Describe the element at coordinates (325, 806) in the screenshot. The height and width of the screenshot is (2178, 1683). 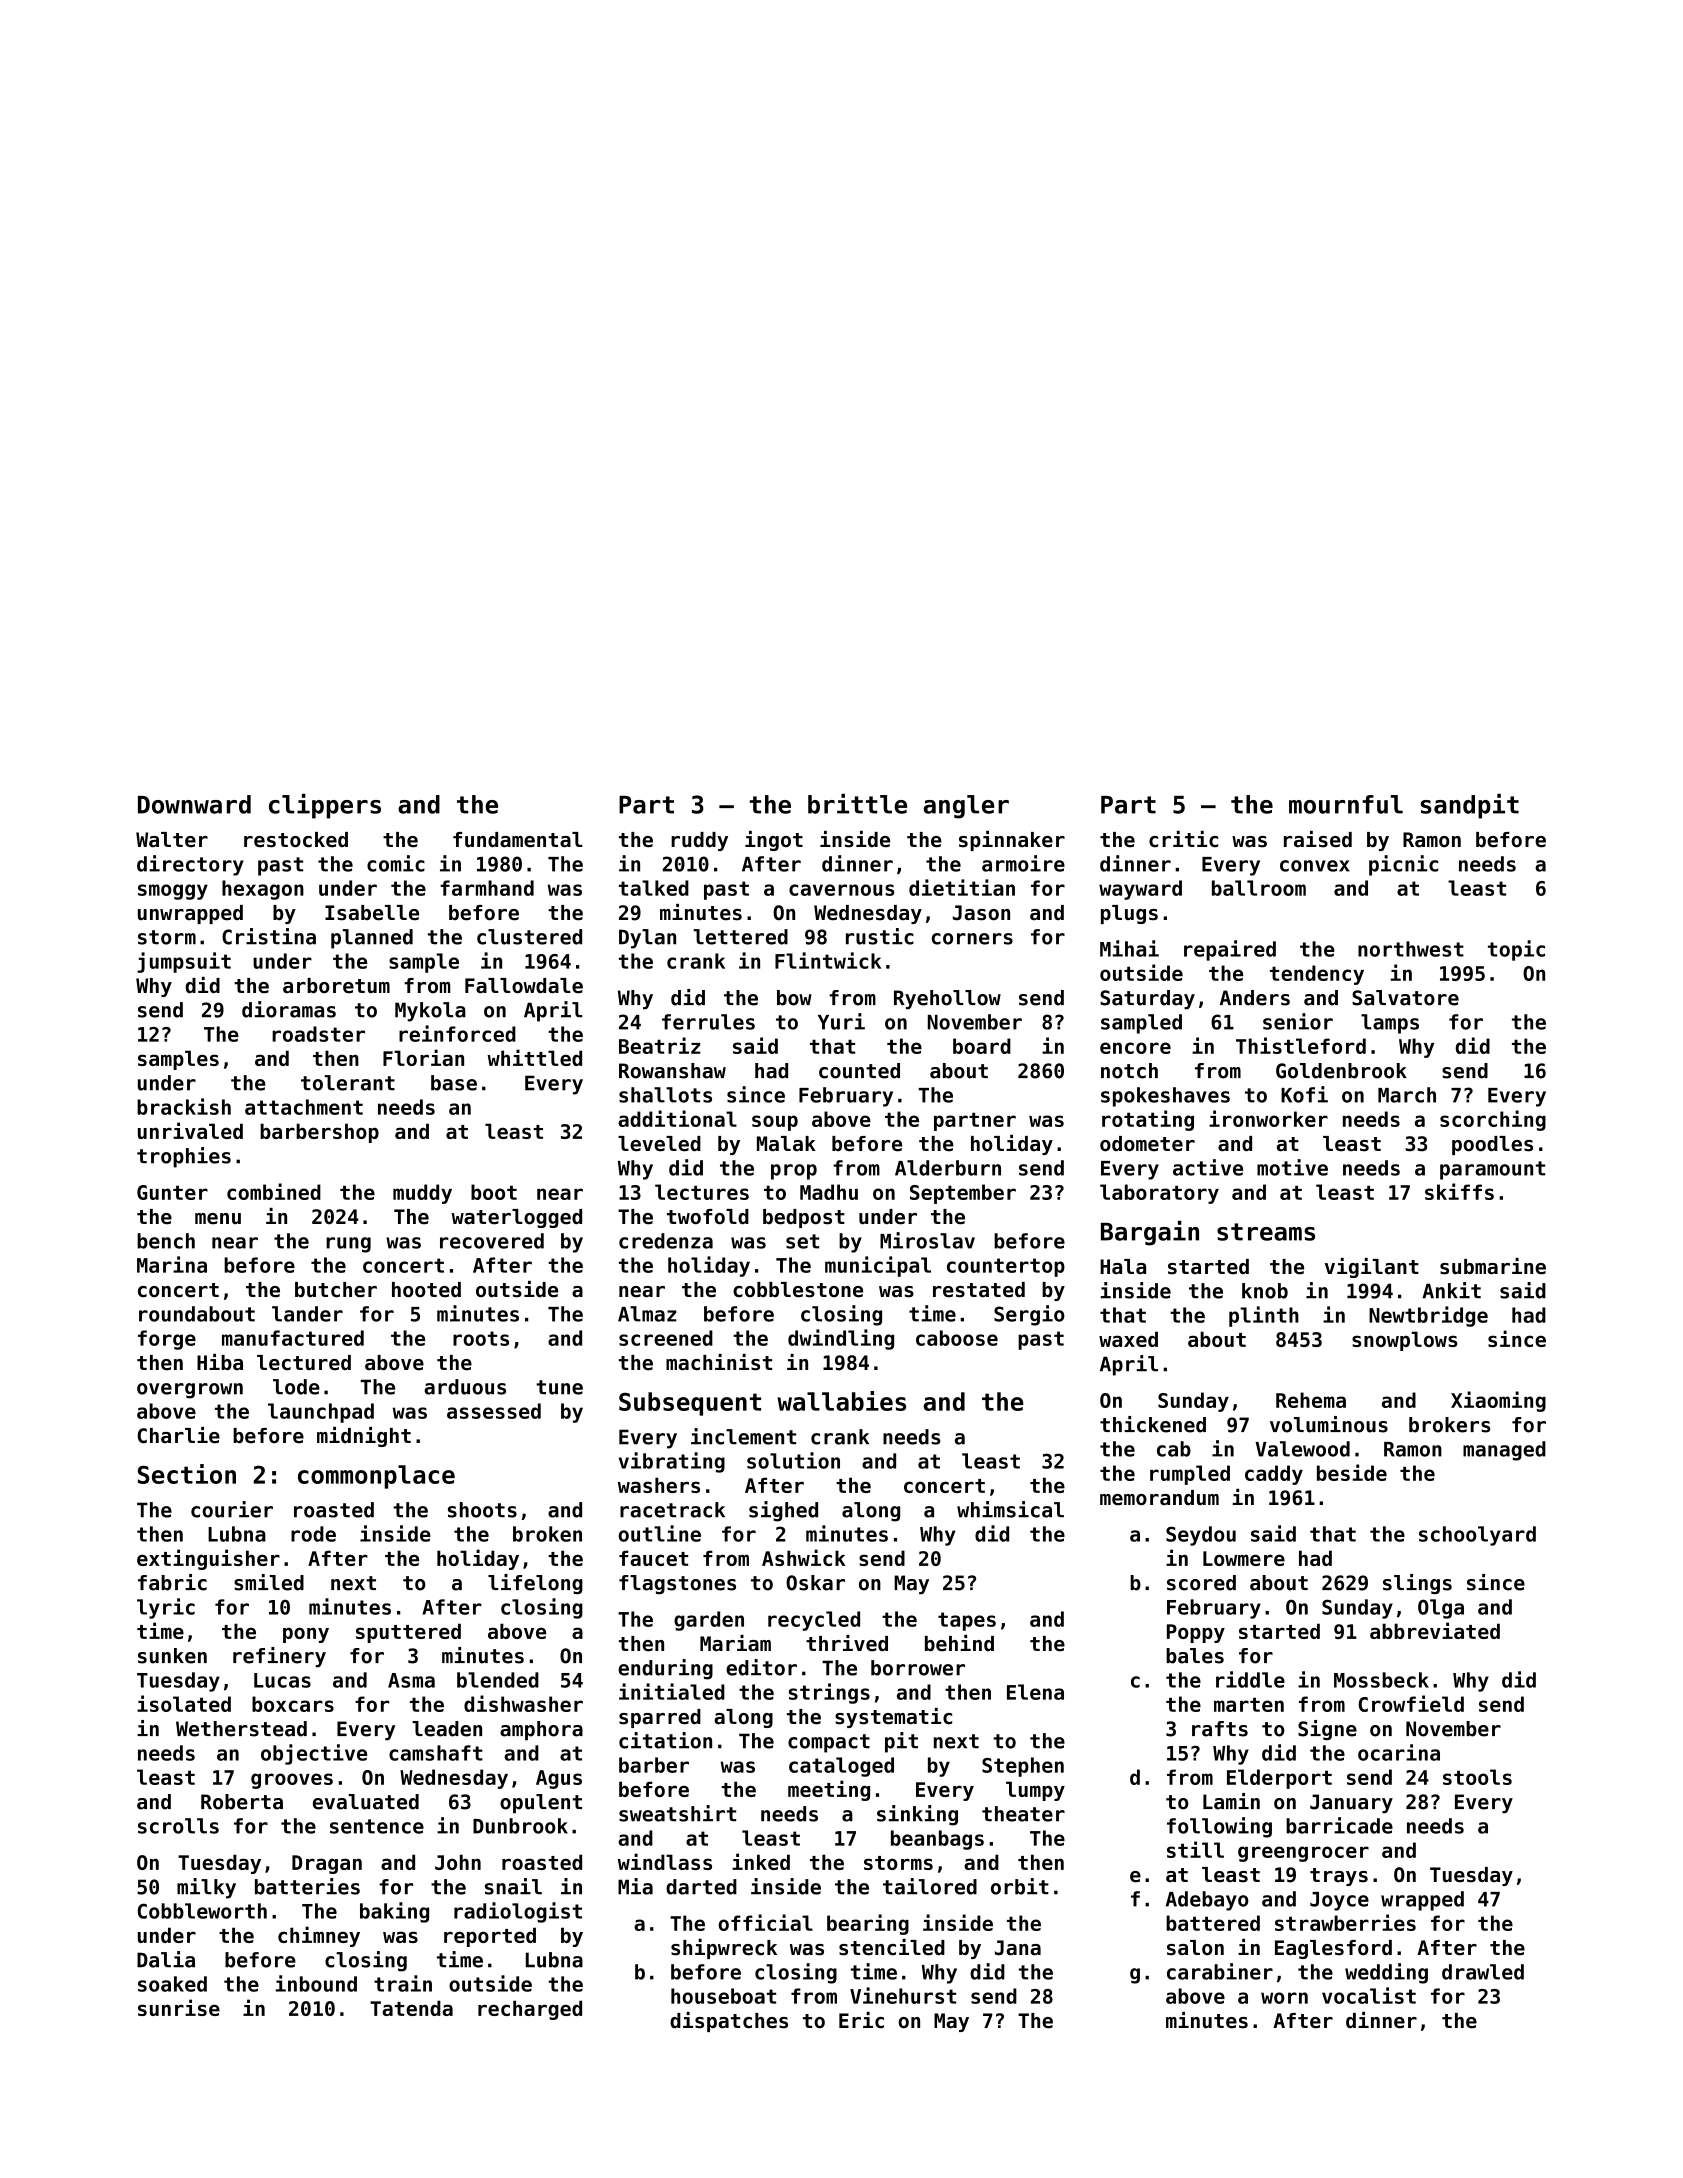
I see `clippers` at that location.
